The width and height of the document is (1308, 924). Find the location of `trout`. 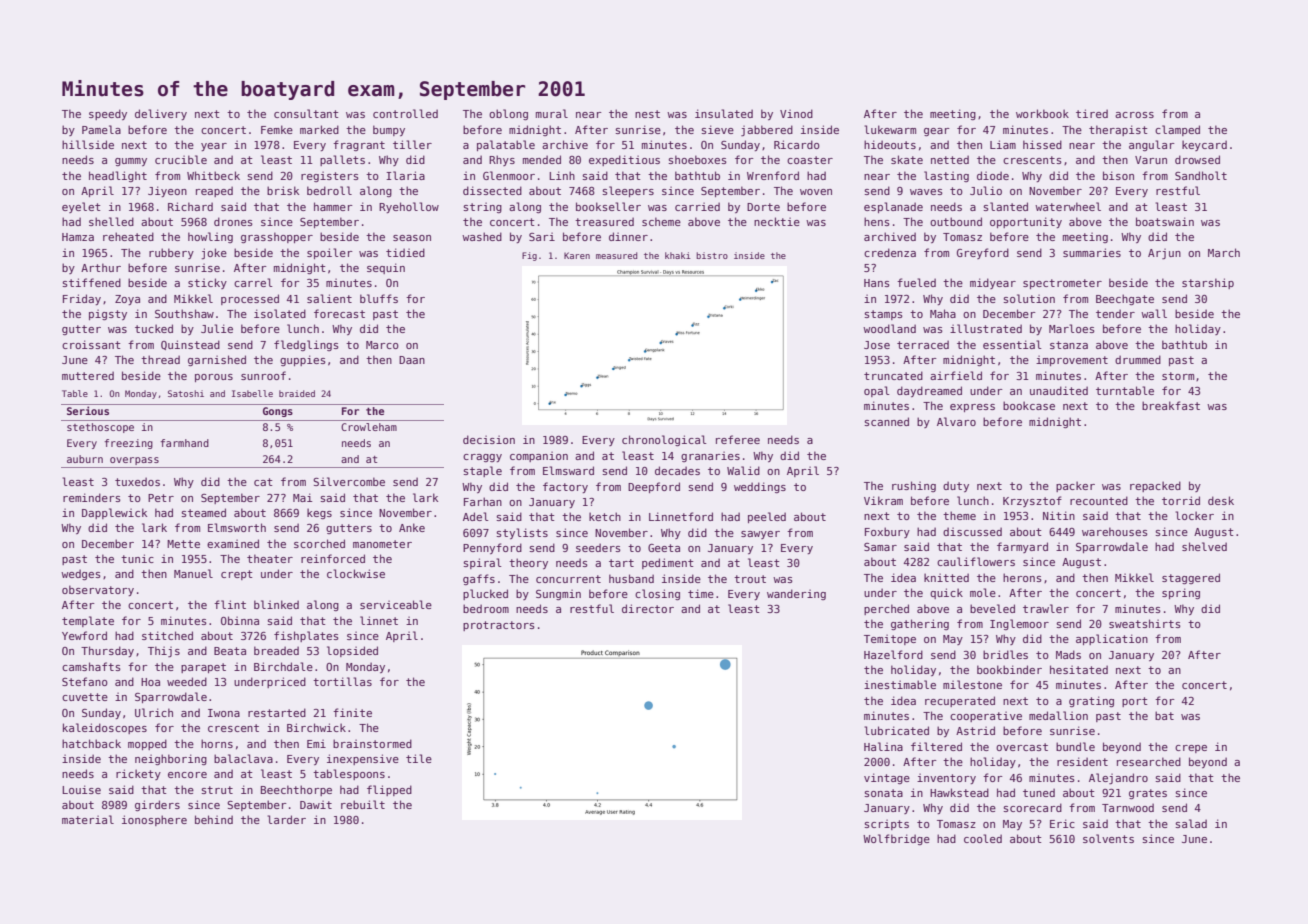

trout is located at coordinates (750, 579).
